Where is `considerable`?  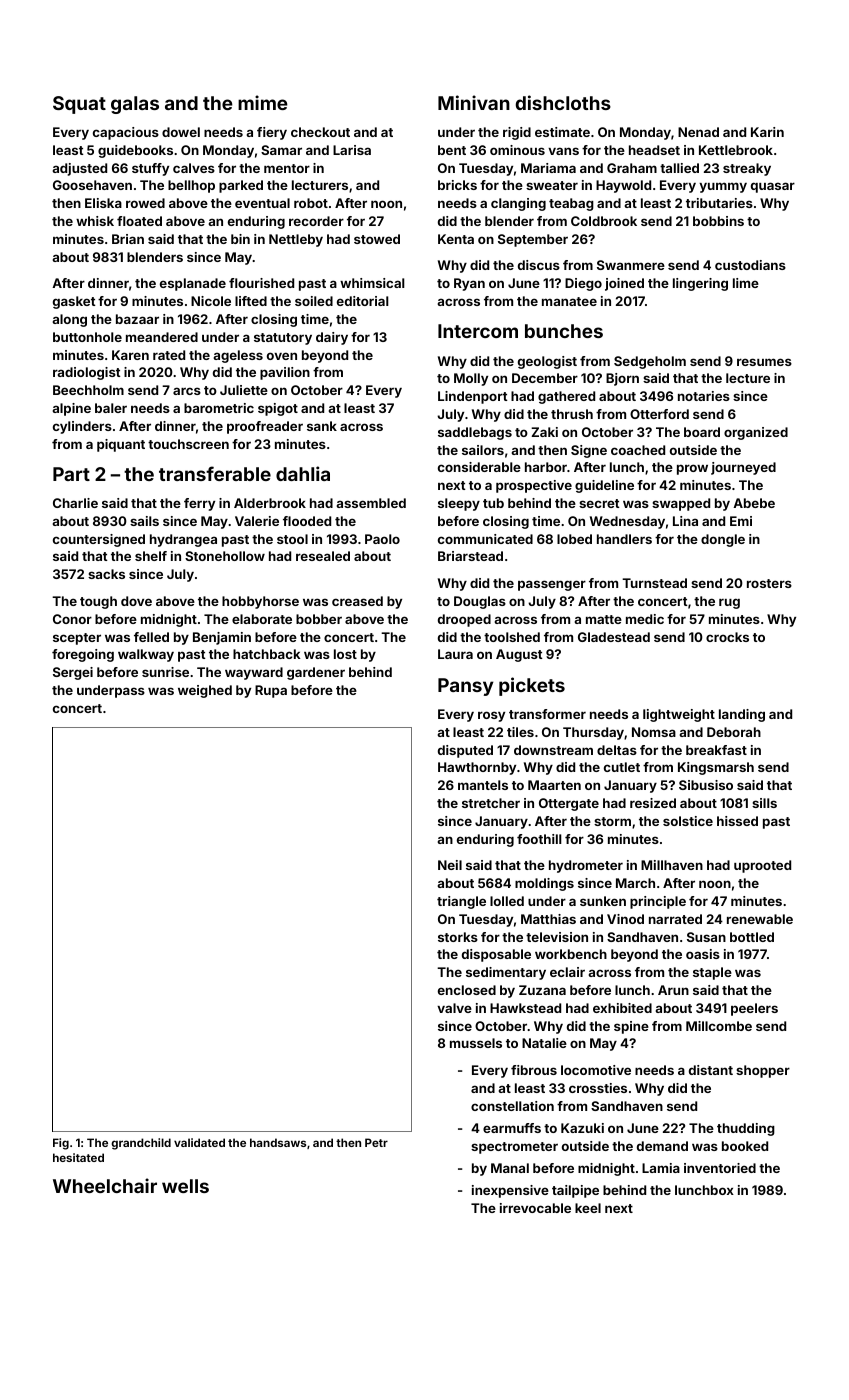
considerable is located at coordinates (479, 467).
